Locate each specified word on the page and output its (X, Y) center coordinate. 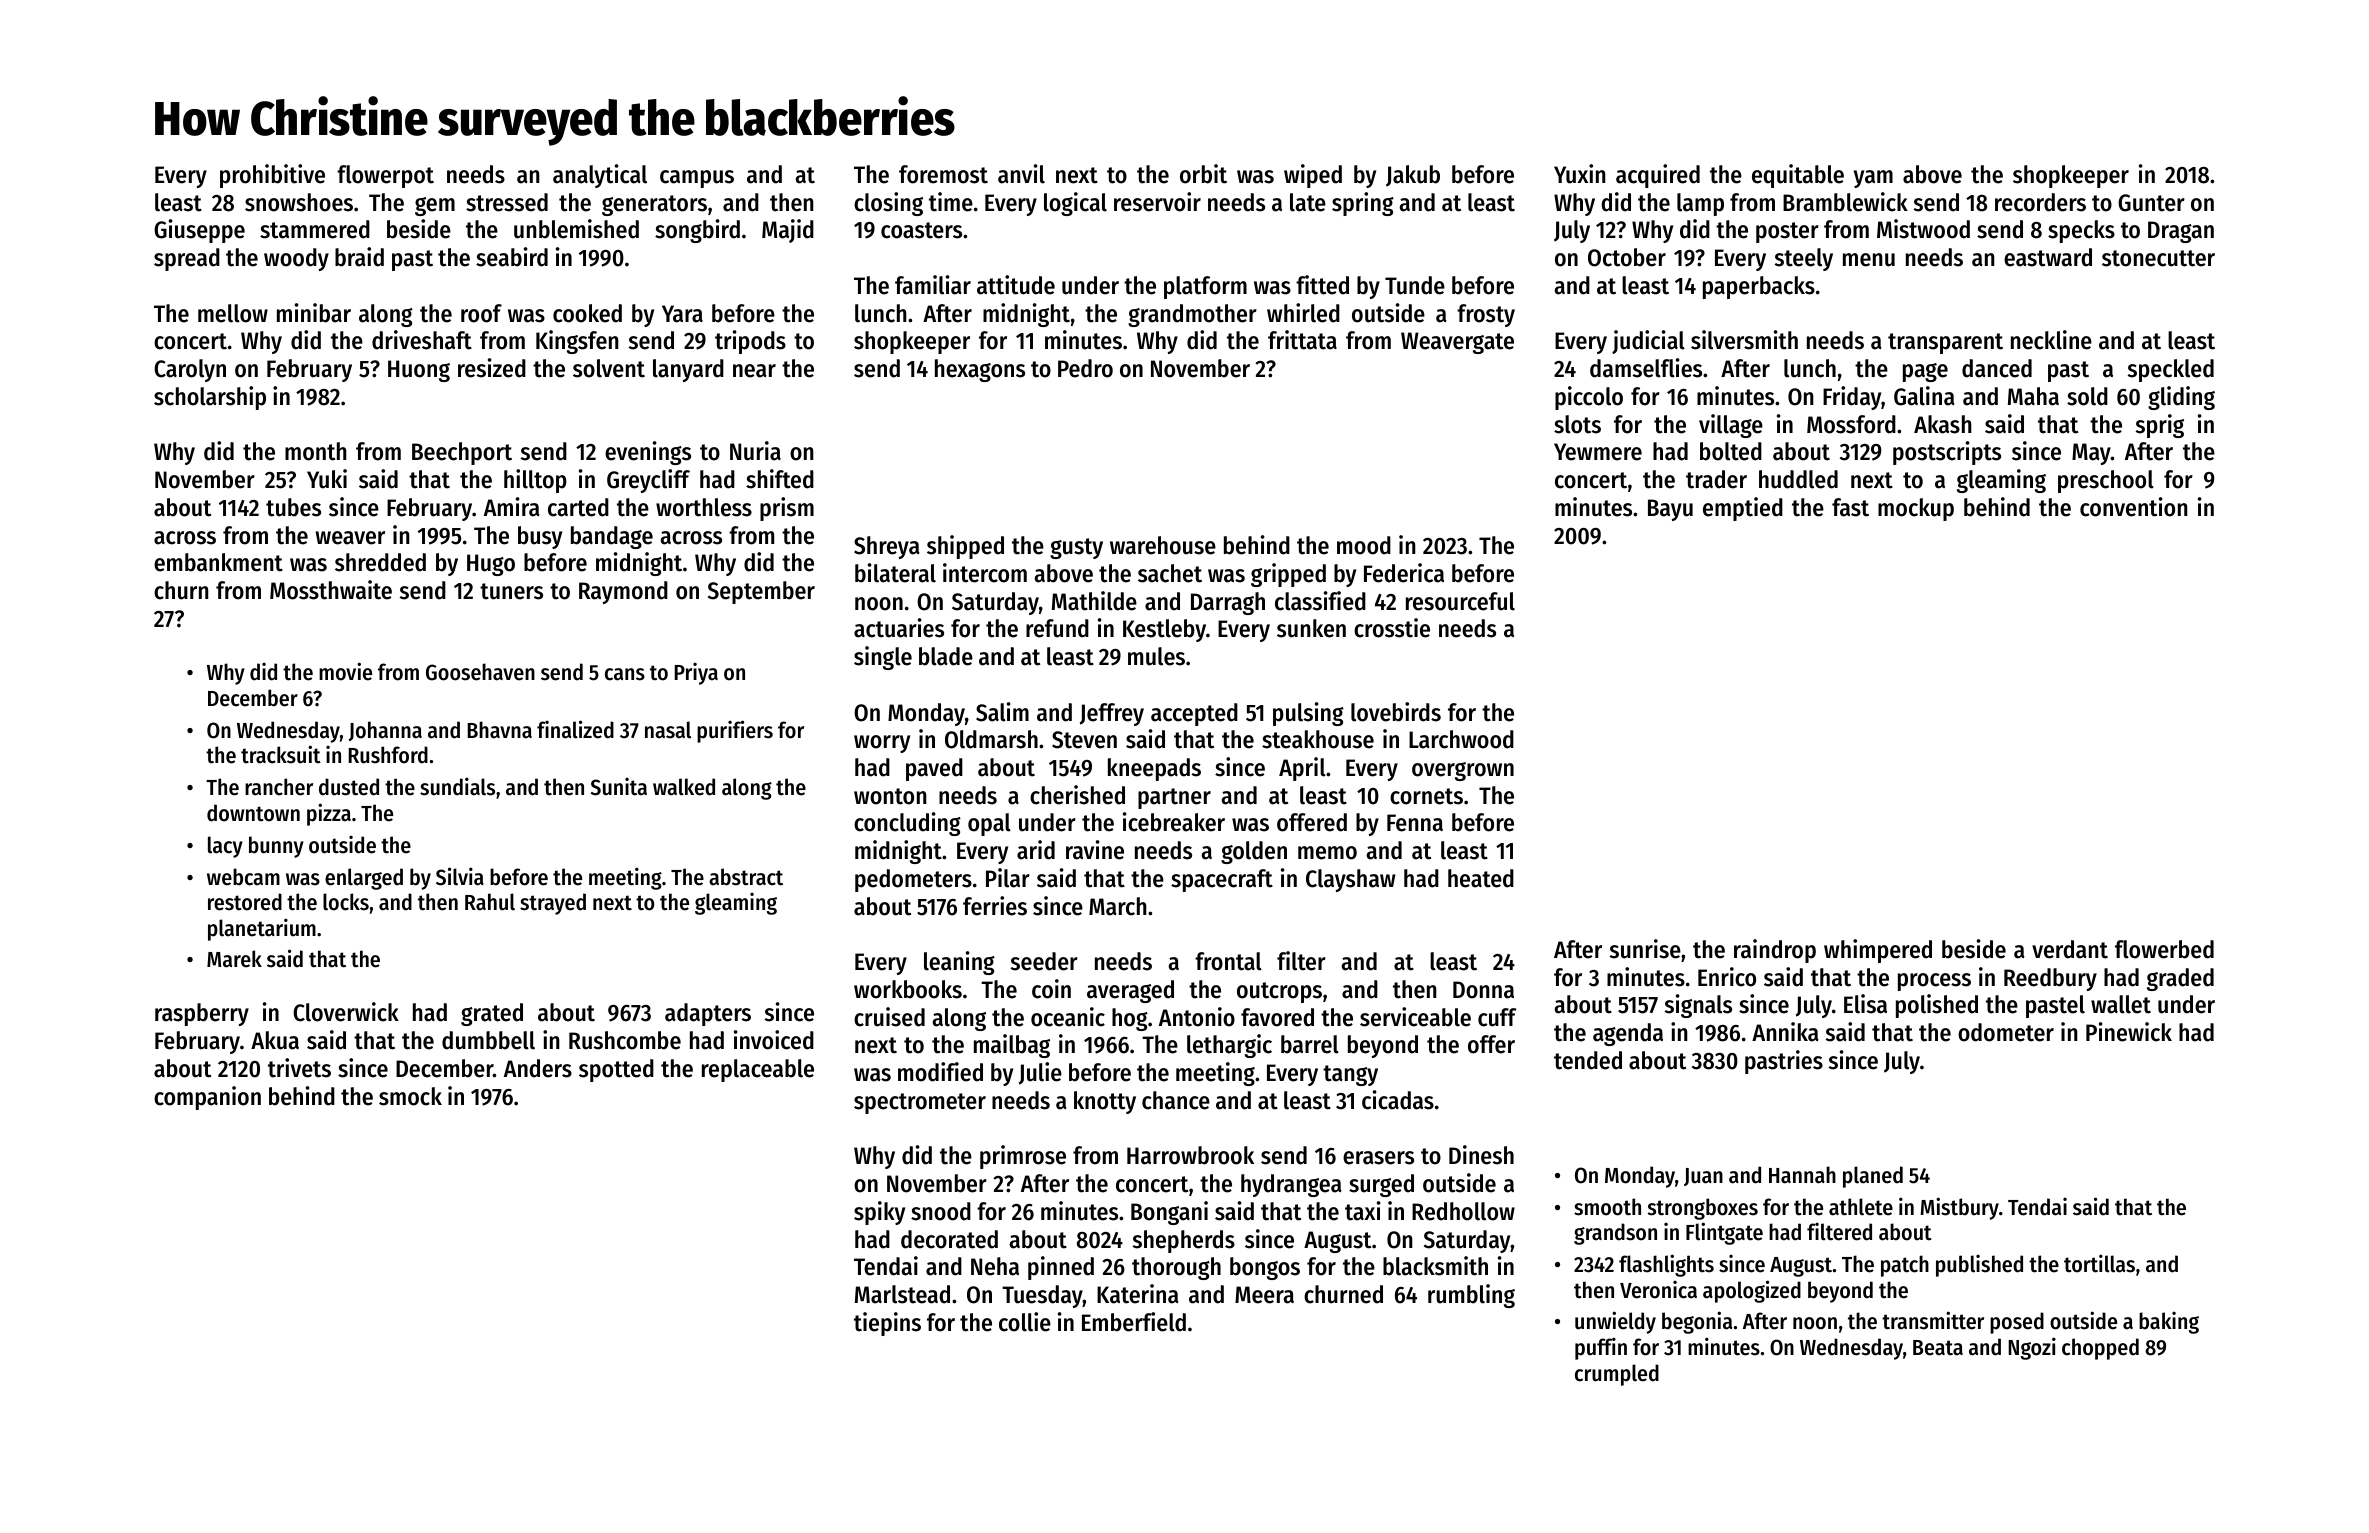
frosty (1486, 315)
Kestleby (1164, 630)
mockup (1916, 509)
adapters (708, 1014)
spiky (879, 1213)
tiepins (887, 1324)
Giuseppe (199, 231)
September (761, 592)
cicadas (1398, 1100)
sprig (2160, 426)
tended (1588, 1060)
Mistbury (1959, 1208)
